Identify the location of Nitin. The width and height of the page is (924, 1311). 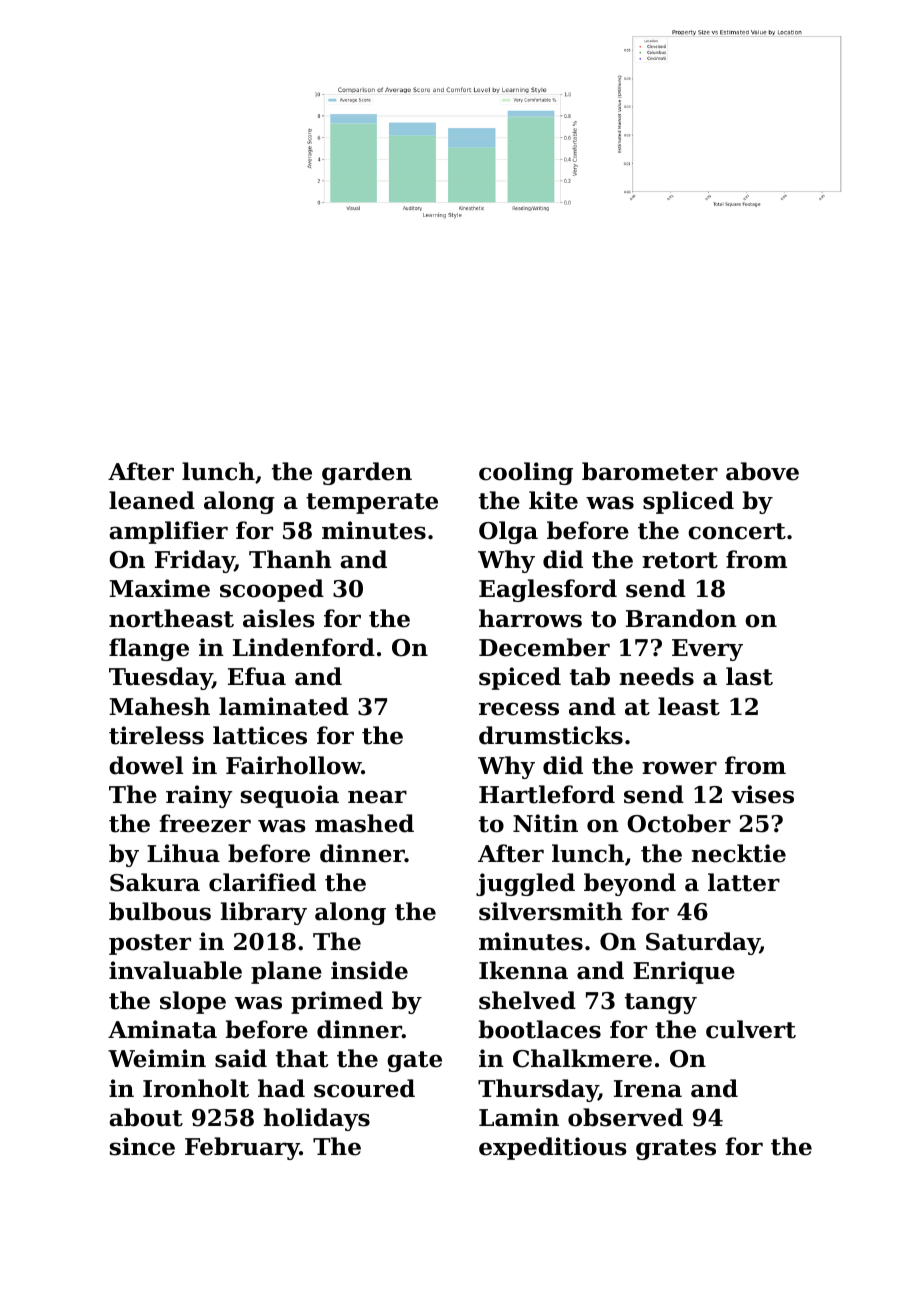
(545, 823).
